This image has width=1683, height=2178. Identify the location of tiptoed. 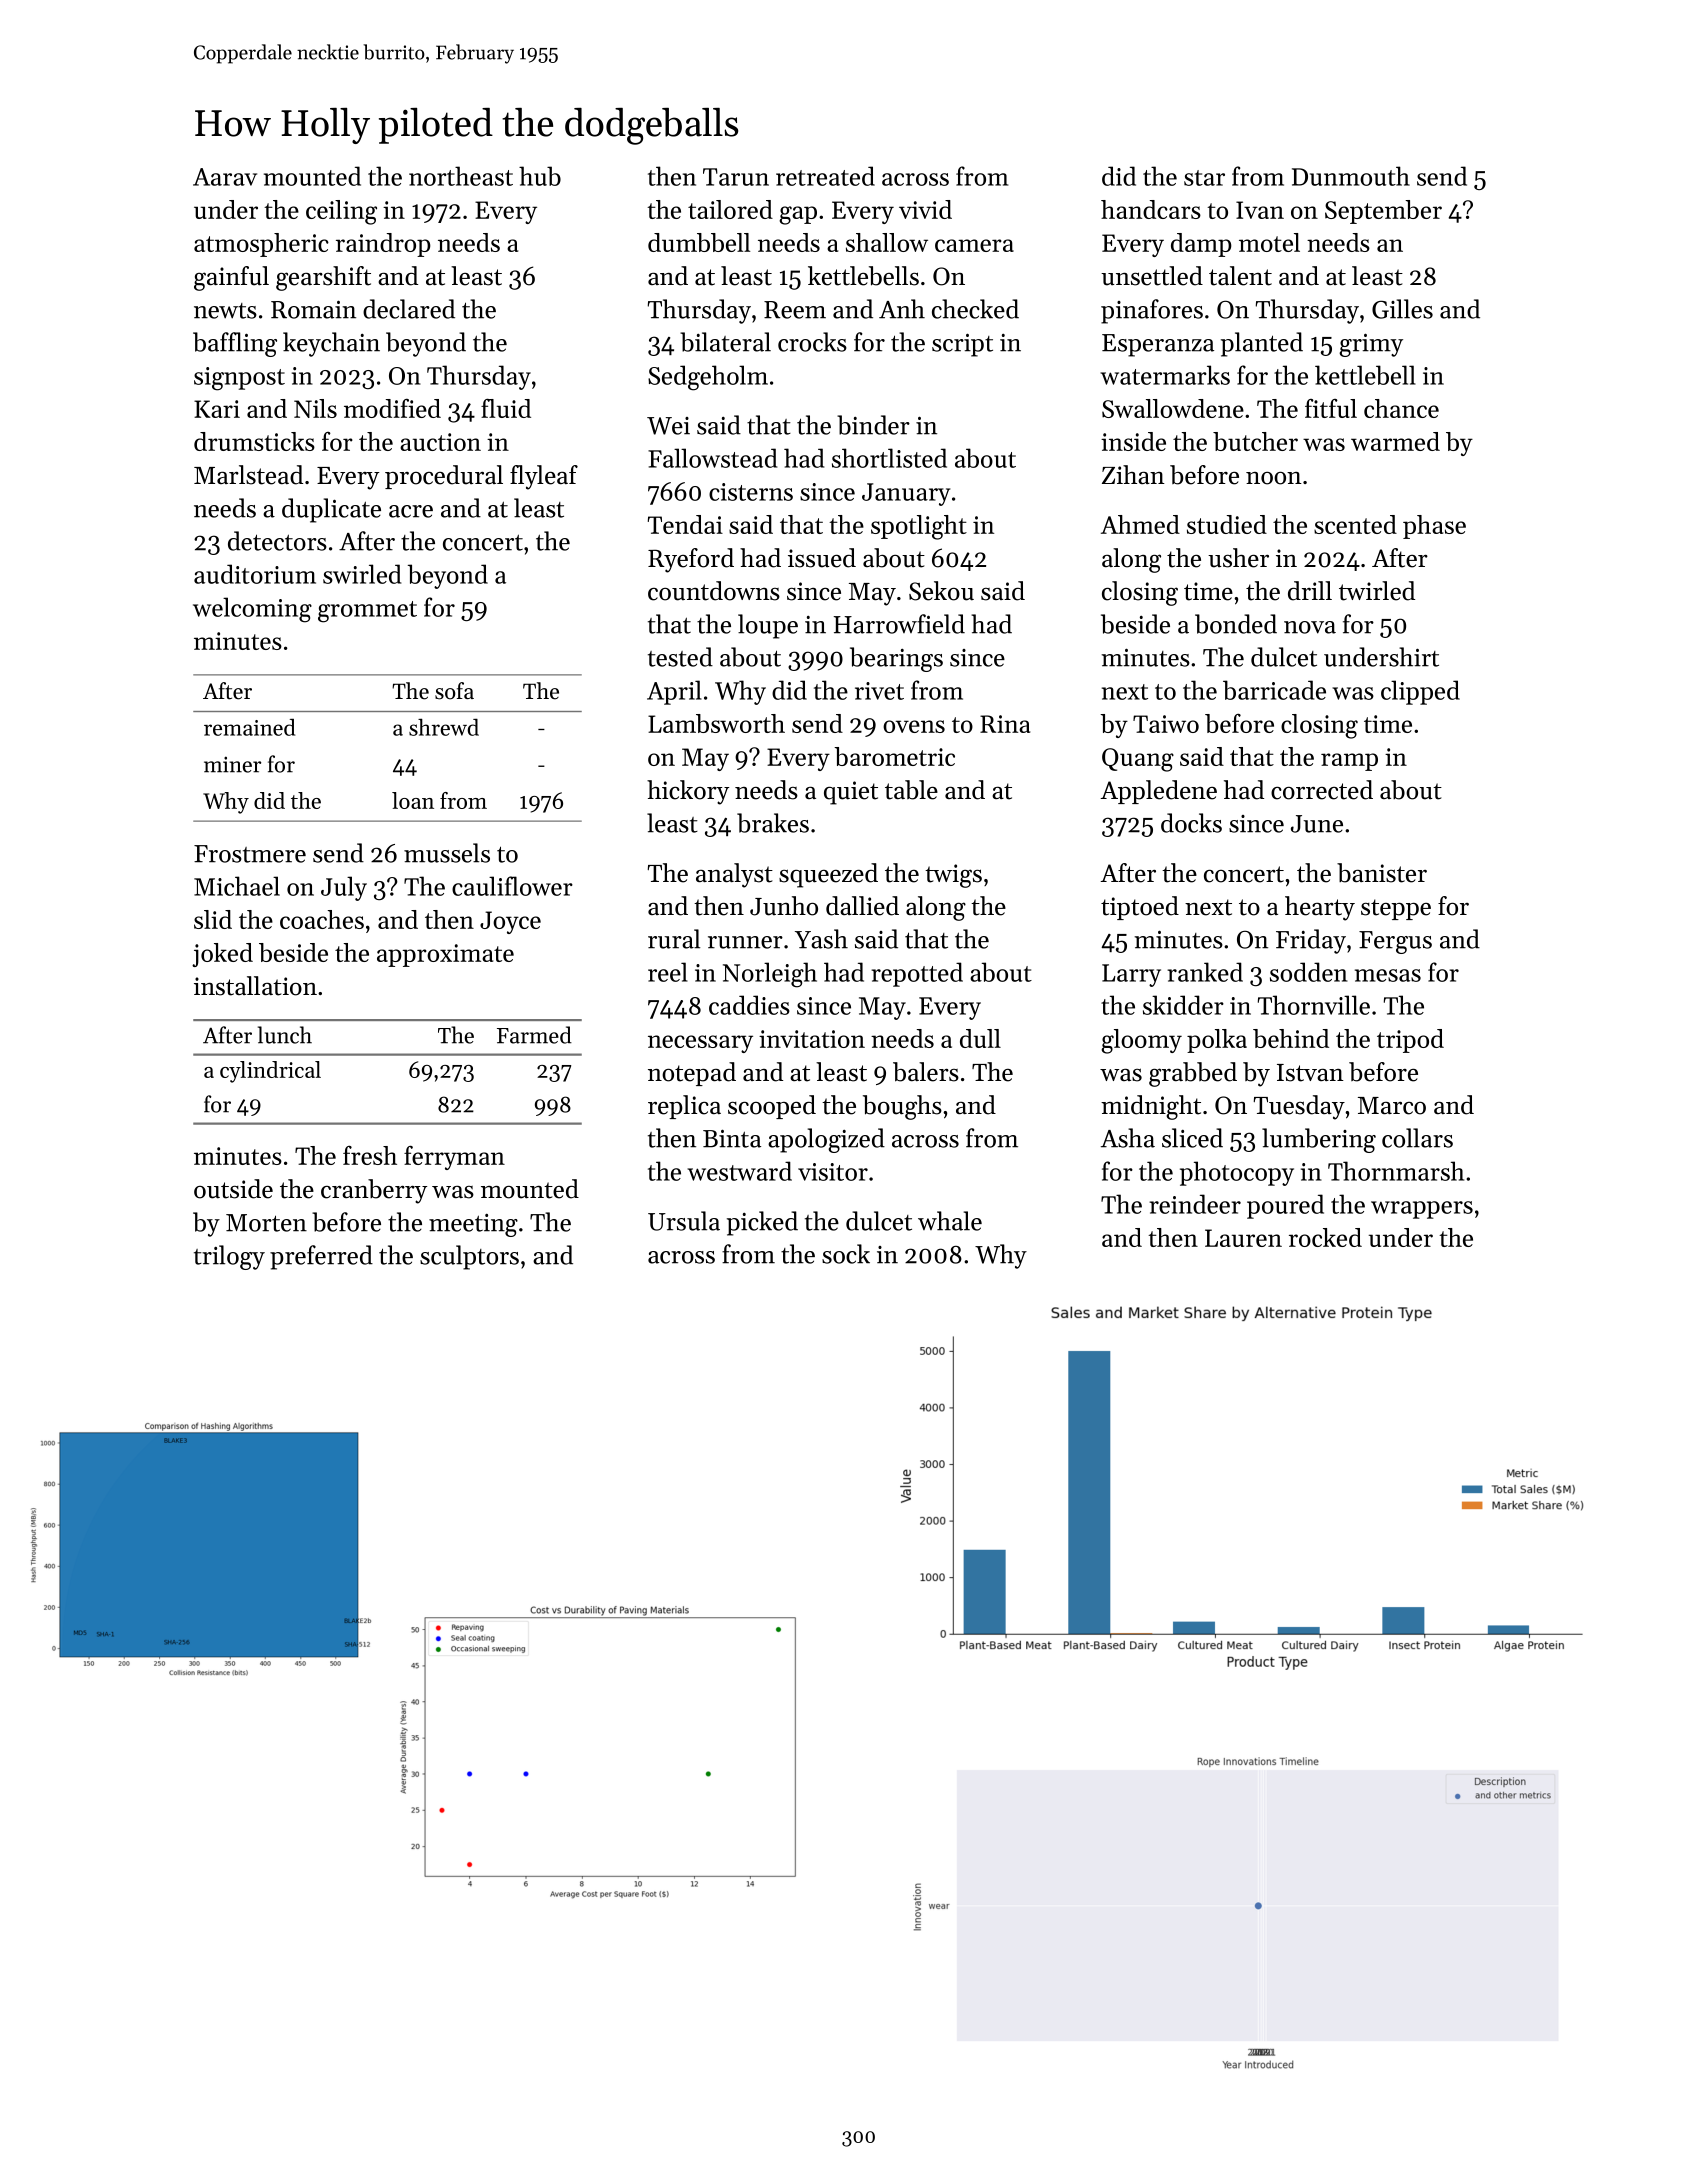
(1140, 908).
